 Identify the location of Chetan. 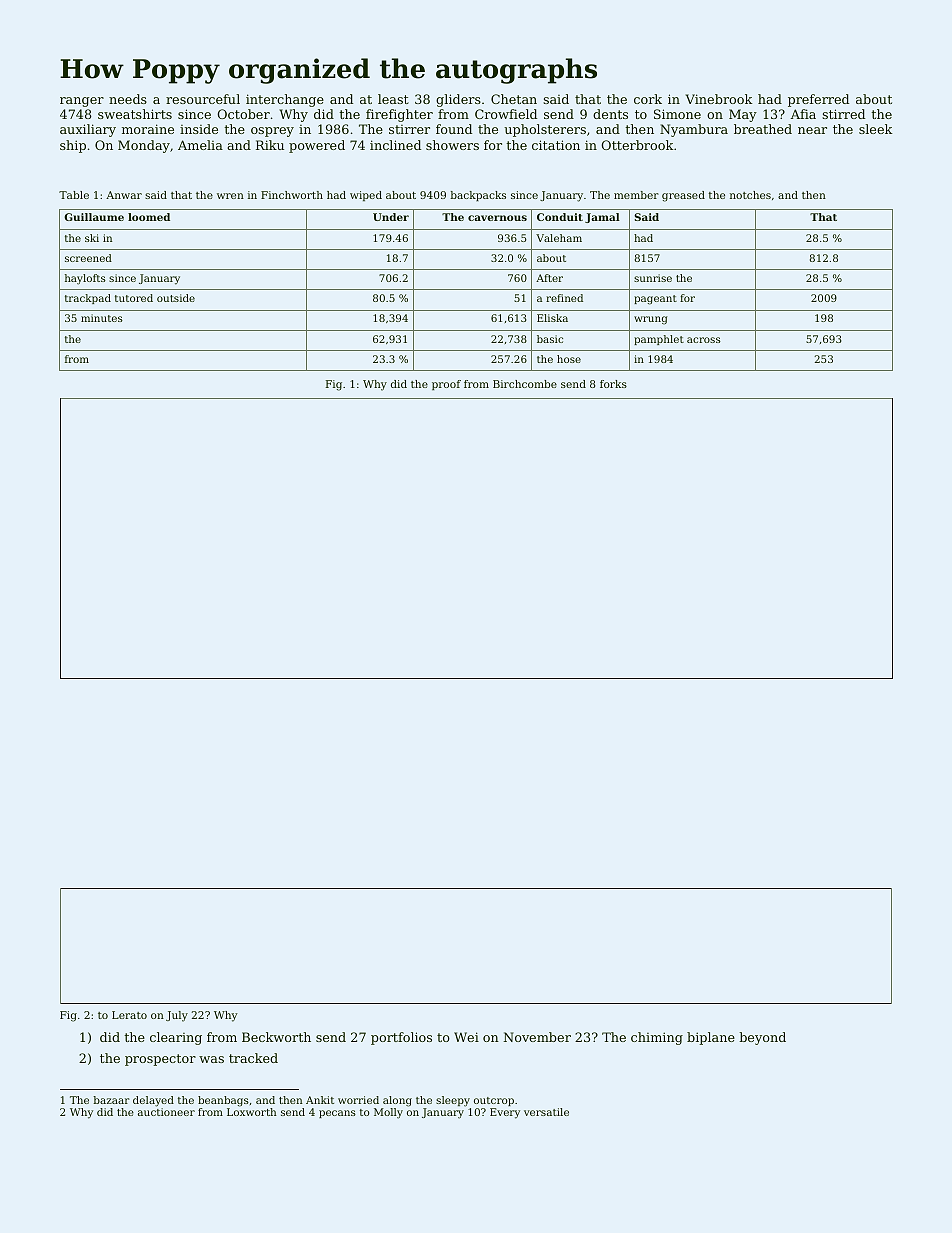
(514, 99).
